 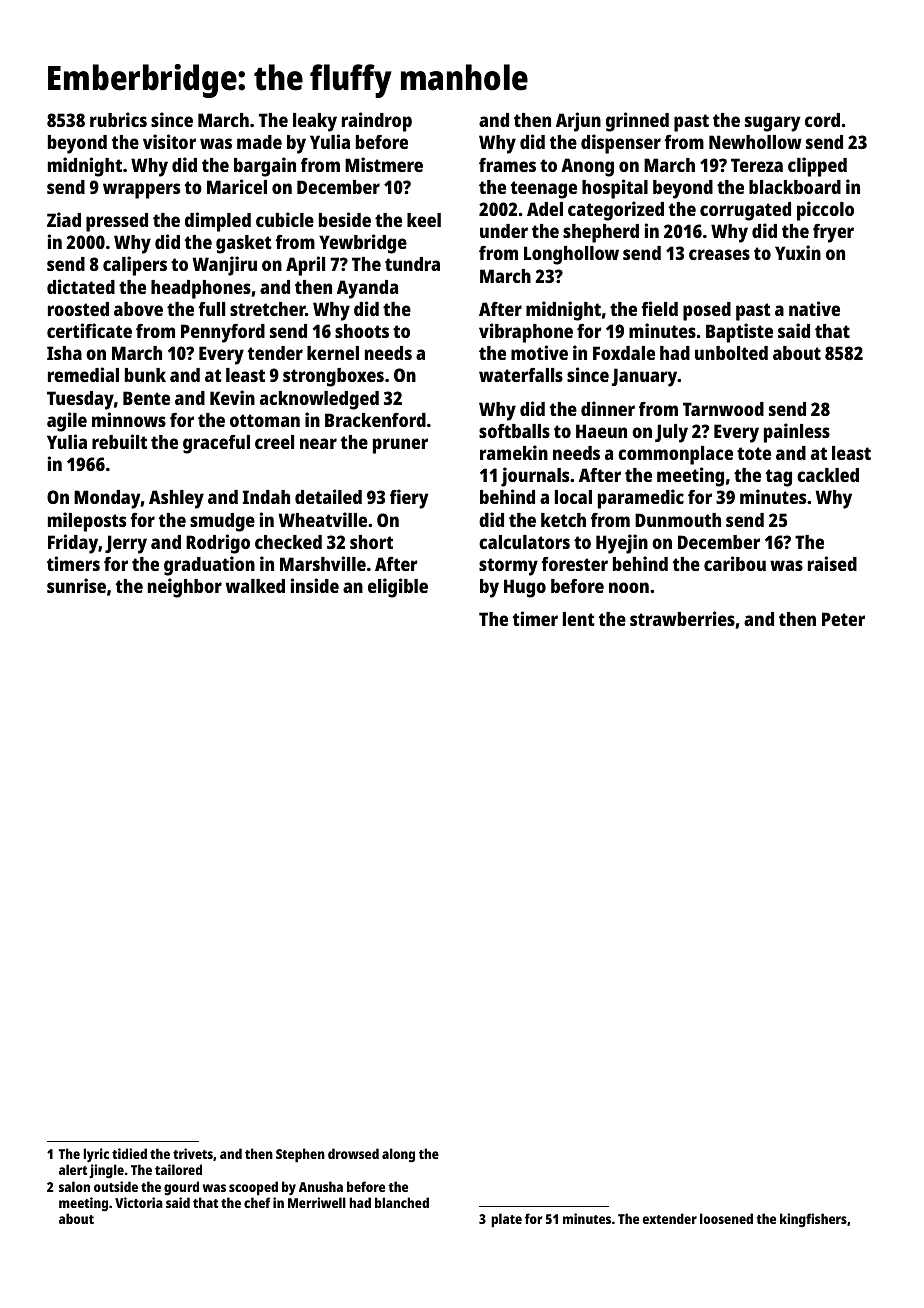 What do you see at coordinates (80, 400) in the screenshot?
I see `Tuesday` at bounding box center [80, 400].
